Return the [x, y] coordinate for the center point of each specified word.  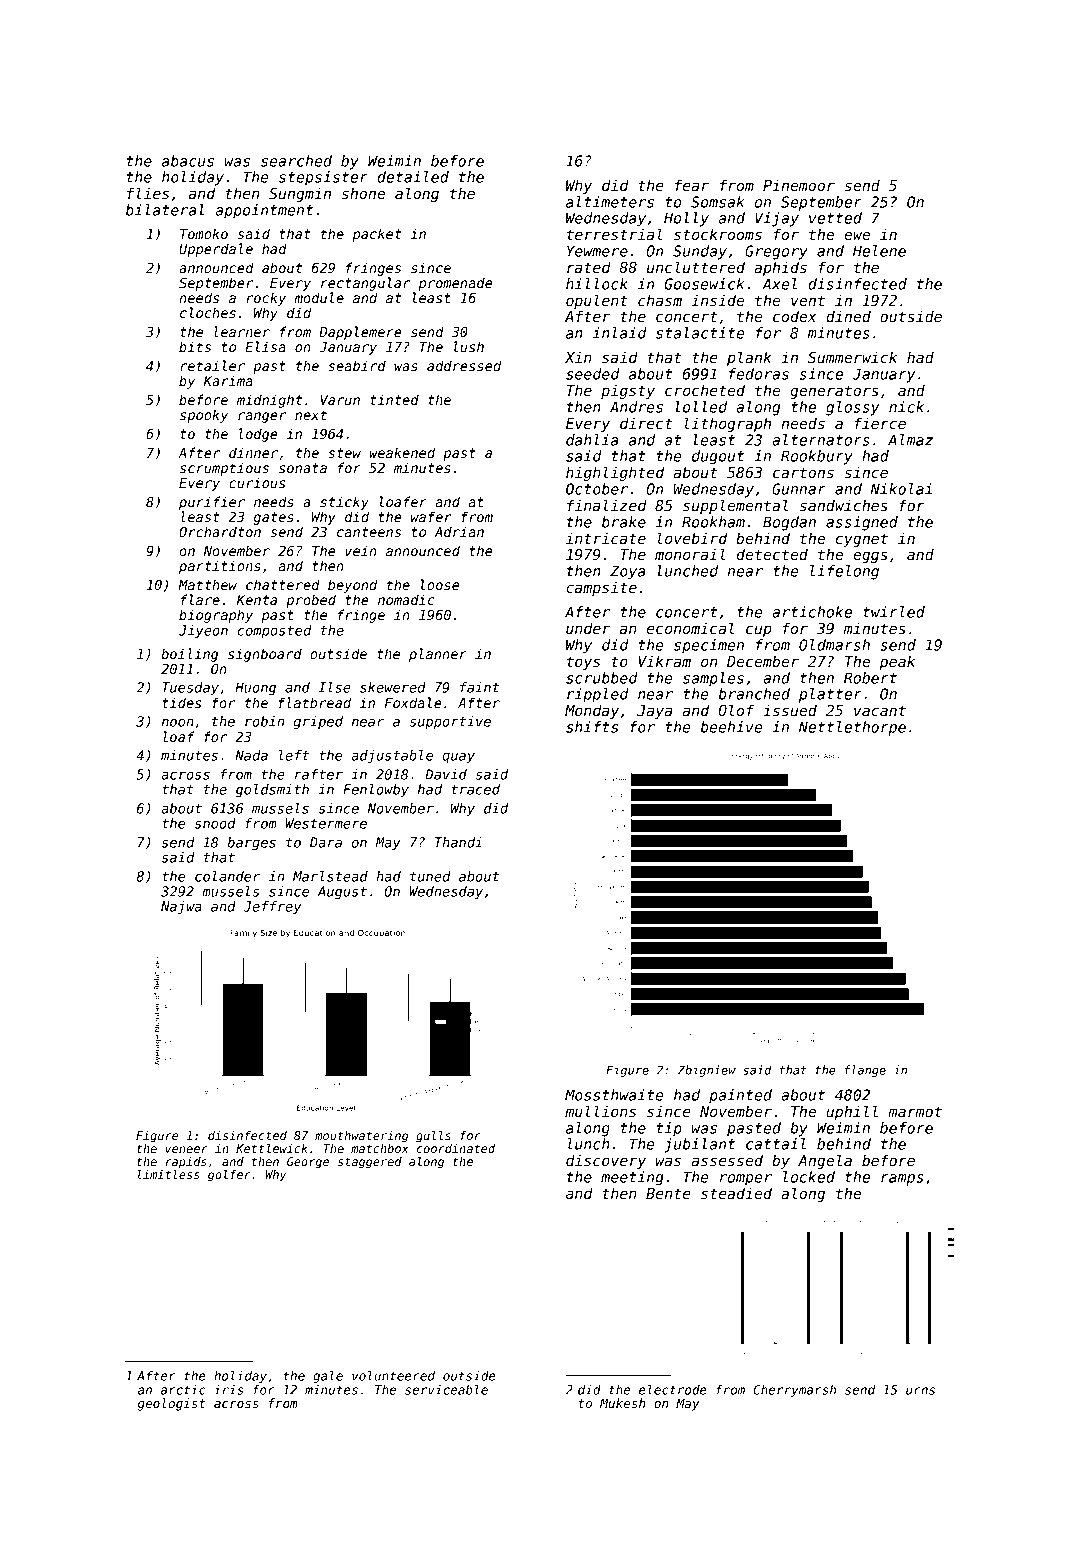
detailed [413, 177]
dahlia [592, 440]
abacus [188, 161]
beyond [352, 586]
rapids [186, 1163]
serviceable [446, 1390]
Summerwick [852, 357]
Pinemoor [799, 185]
